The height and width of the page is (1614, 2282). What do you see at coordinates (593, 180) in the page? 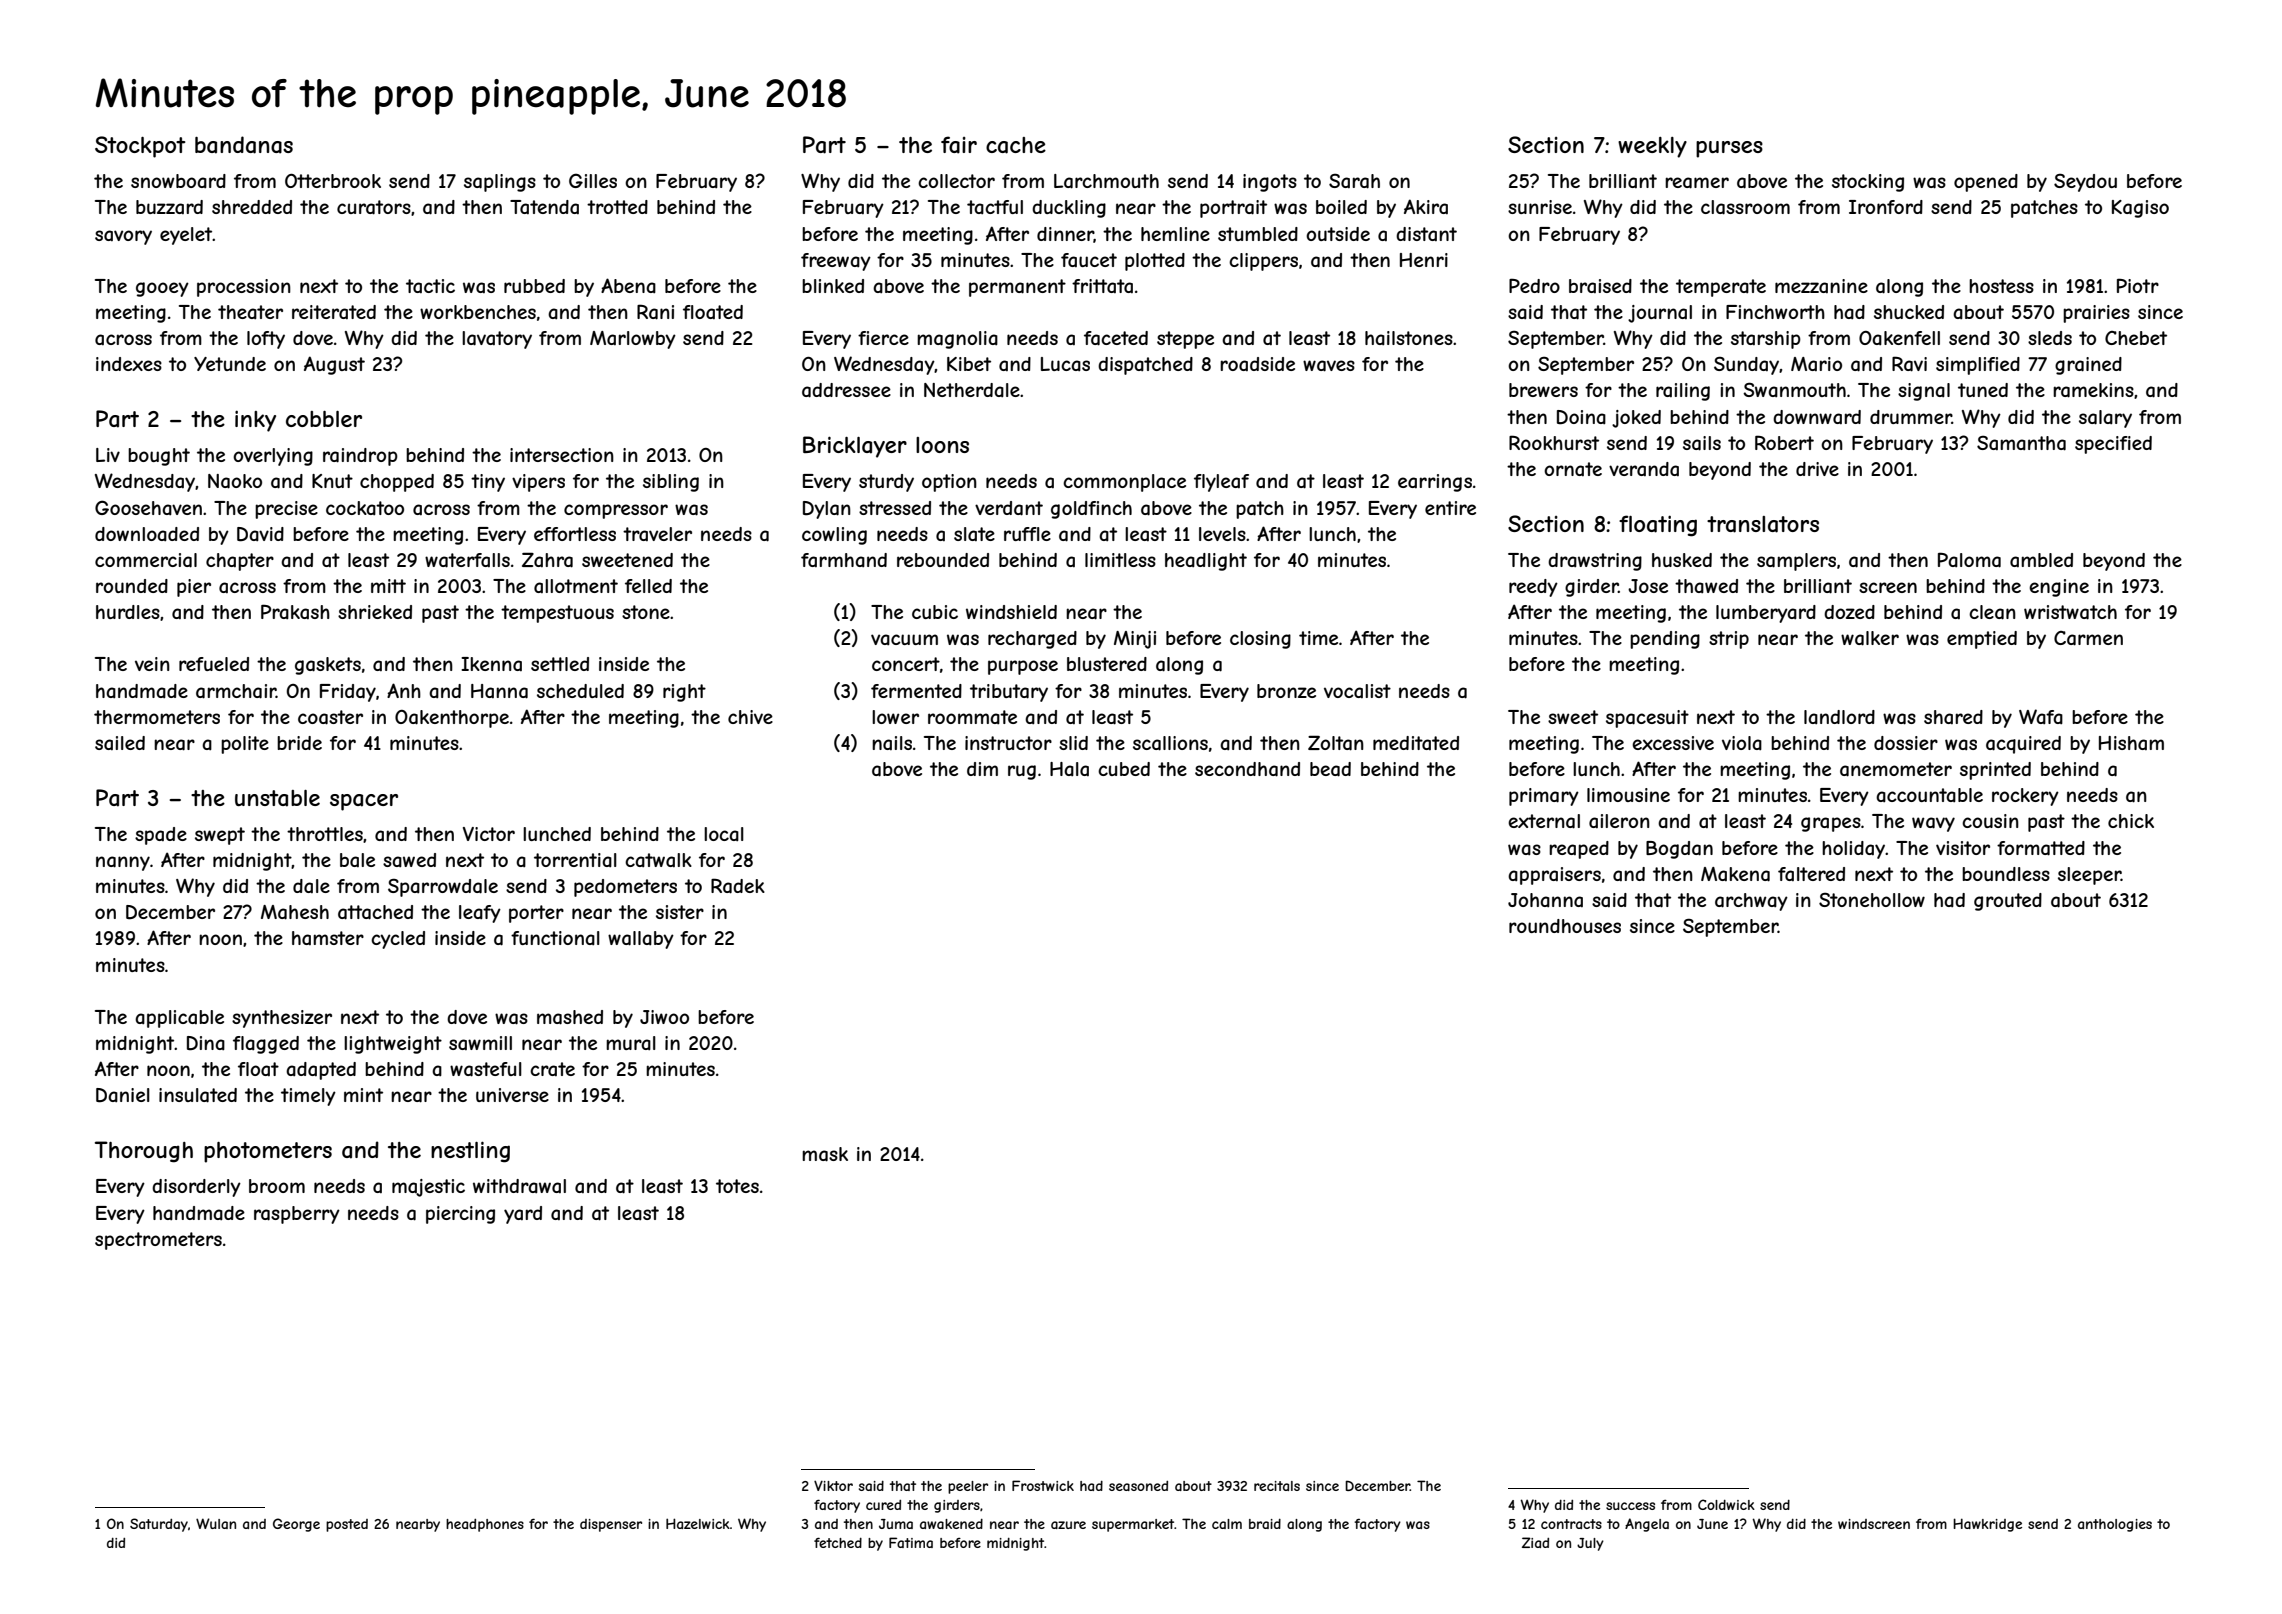
I see `Gilles` at bounding box center [593, 180].
